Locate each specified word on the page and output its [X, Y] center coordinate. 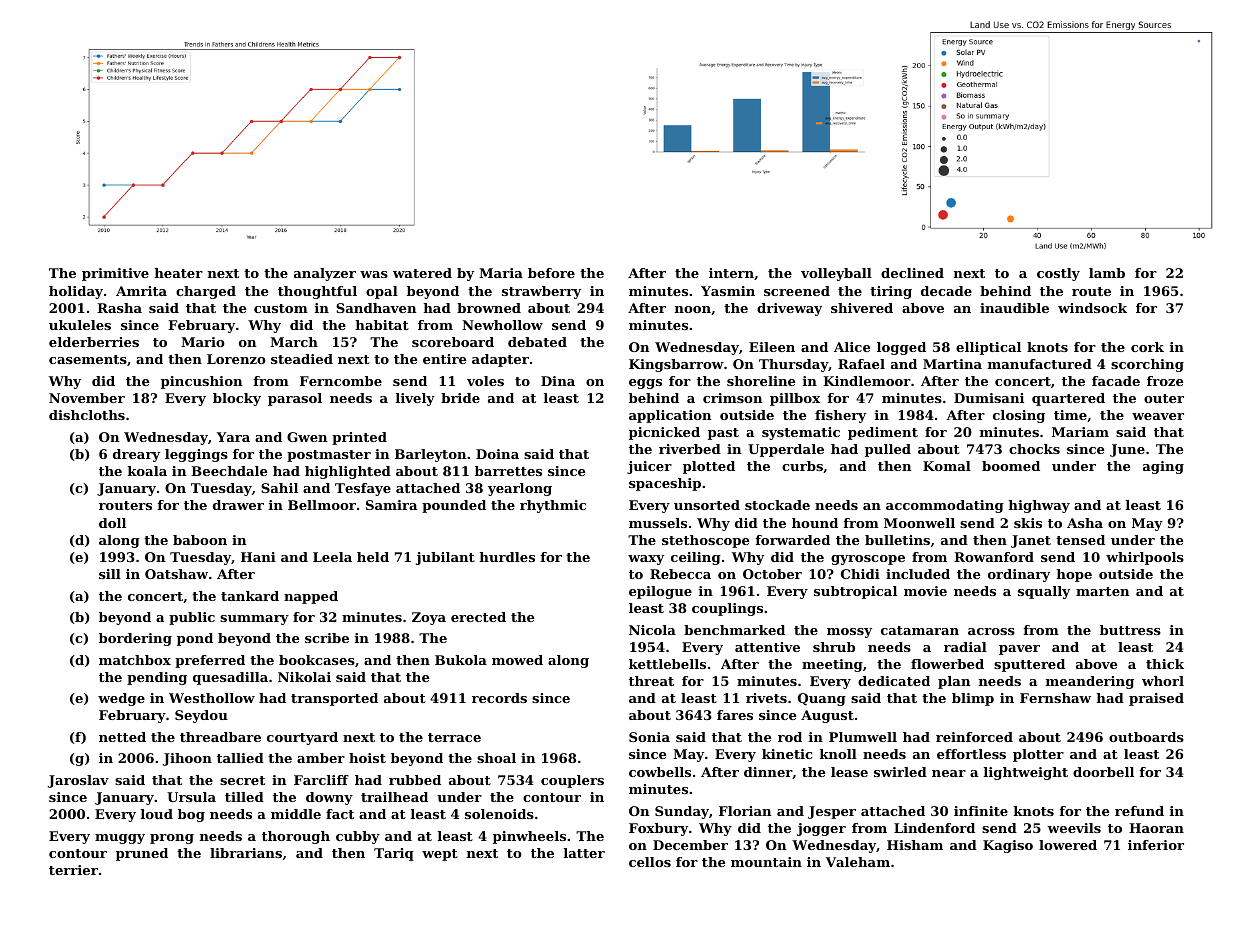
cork [1147, 347]
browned [489, 308]
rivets [766, 698]
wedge [121, 699]
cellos [650, 862]
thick [1165, 664]
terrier [73, 870]
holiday [76, 292]
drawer [238, 505]
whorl [1163, 681]
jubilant [445, 558]
